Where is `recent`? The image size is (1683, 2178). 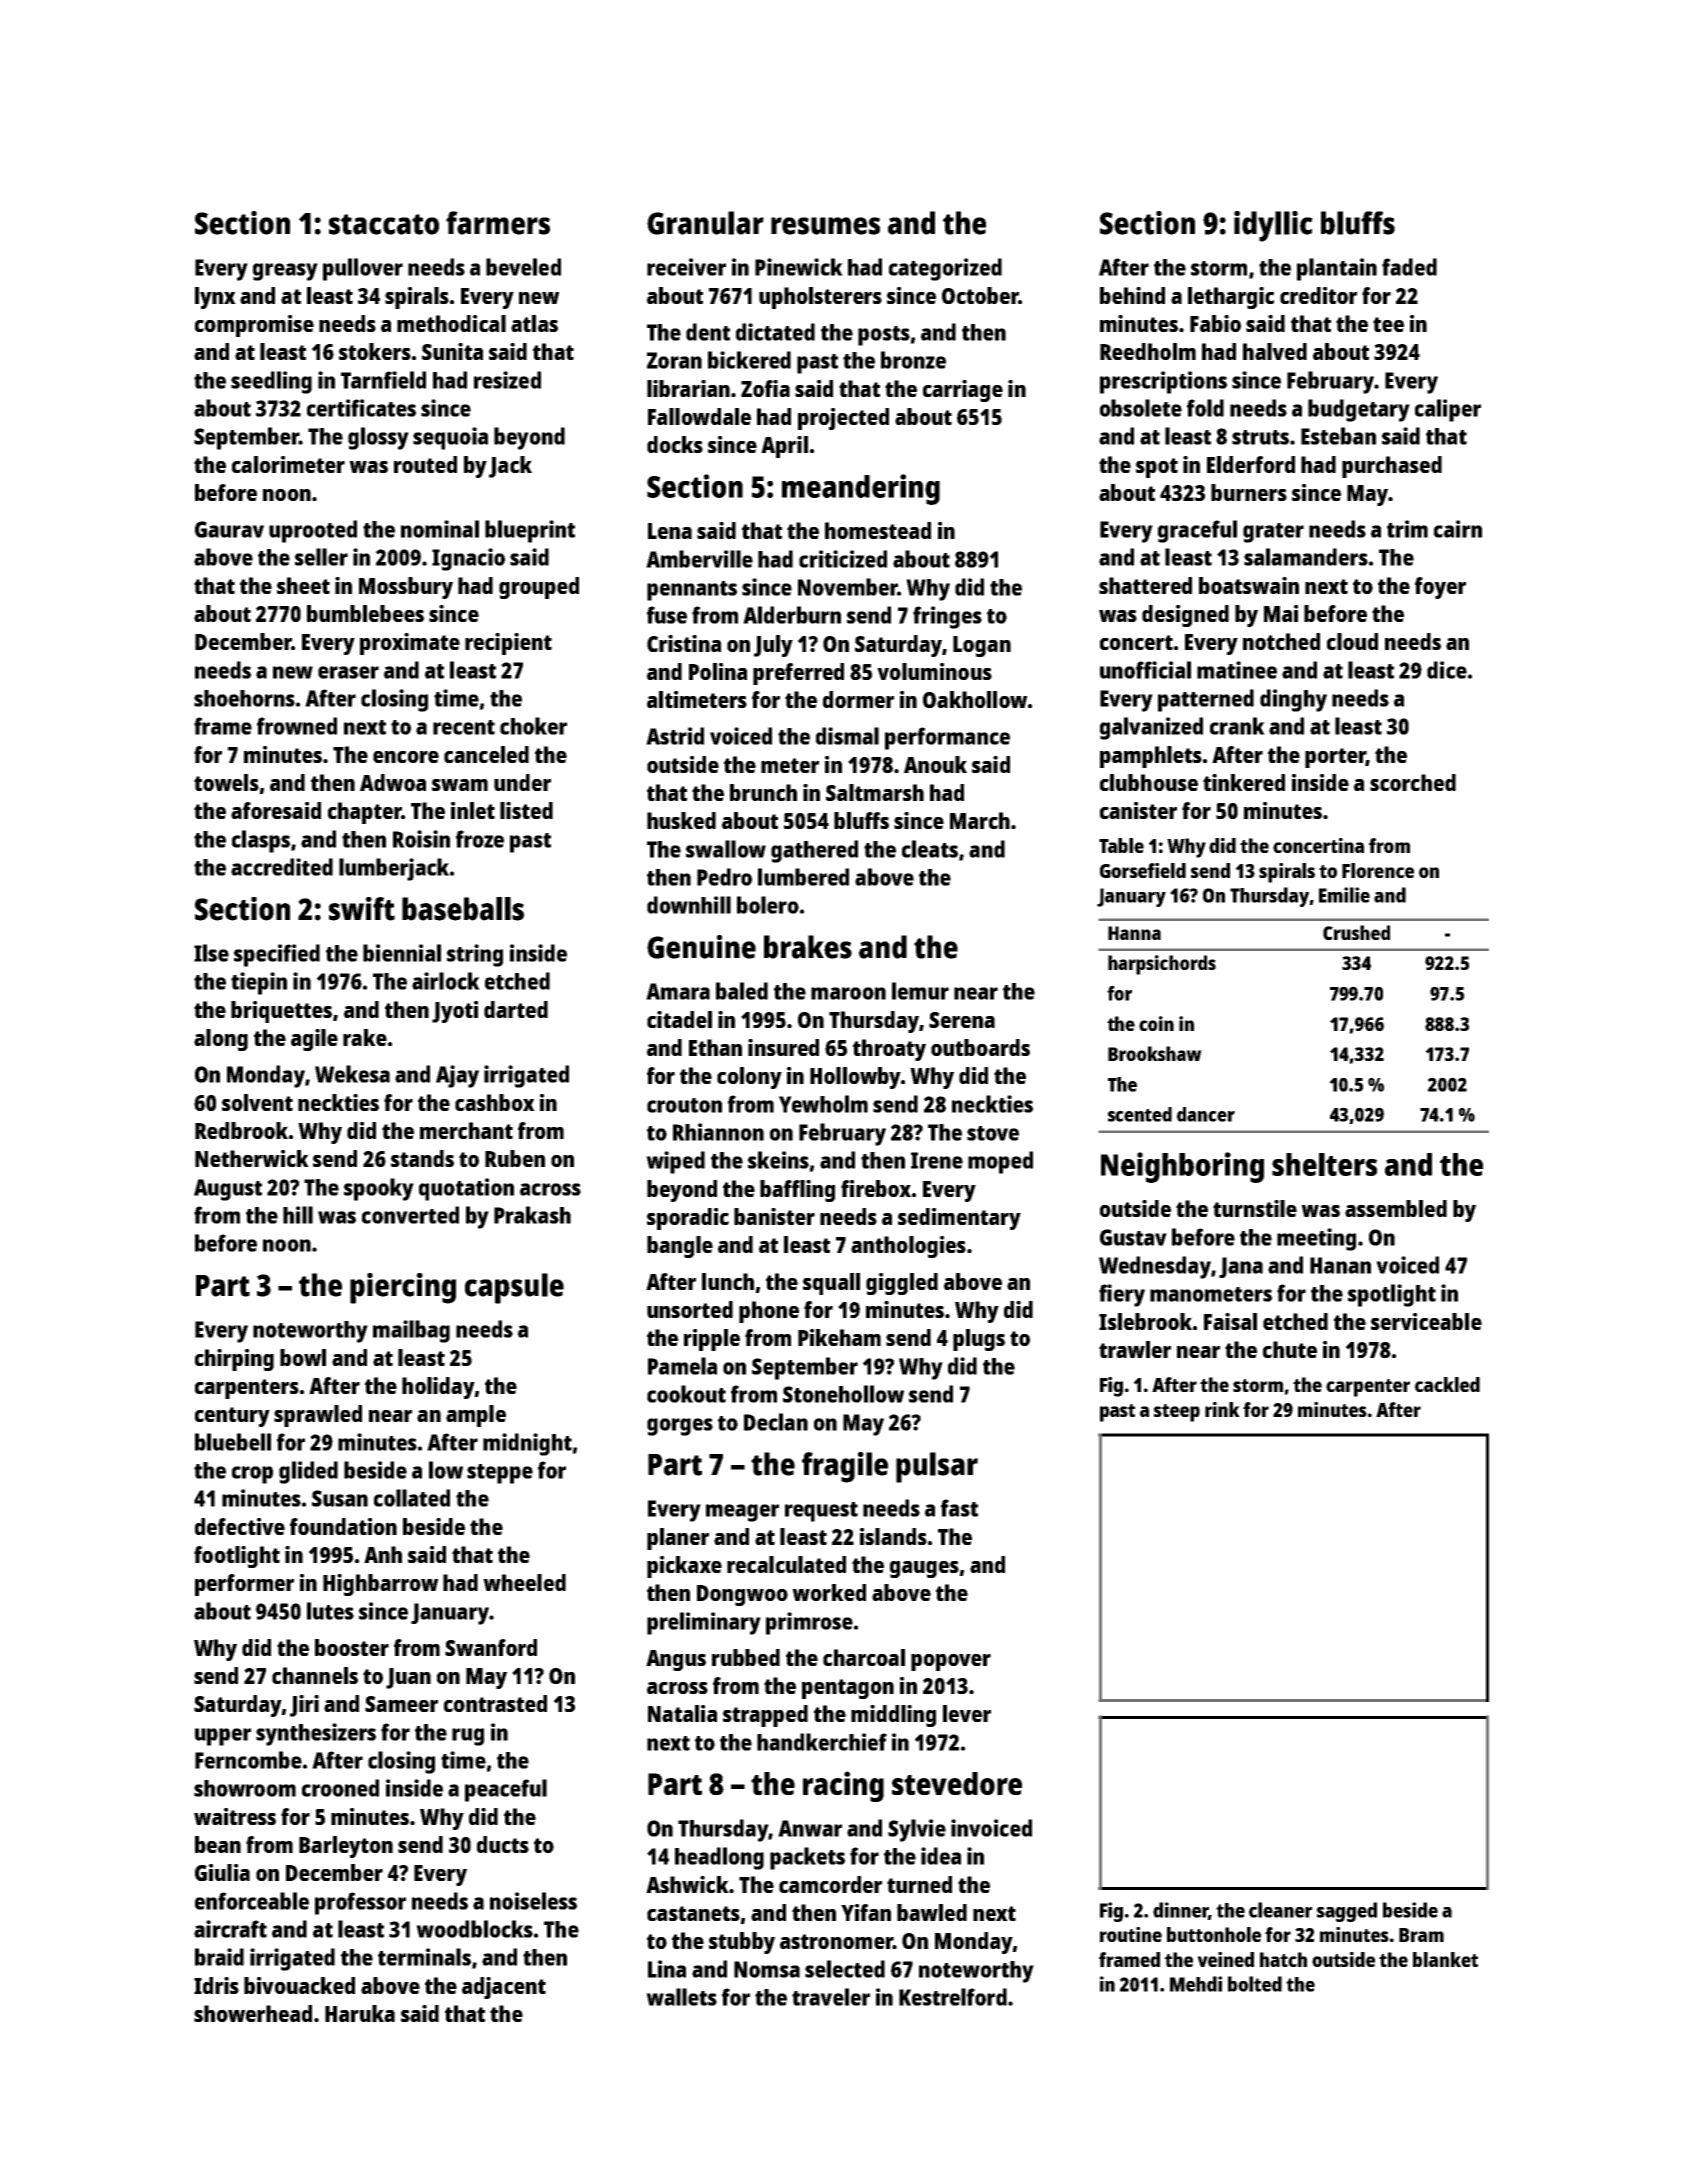 recent is located at coordinates (464, 727).
